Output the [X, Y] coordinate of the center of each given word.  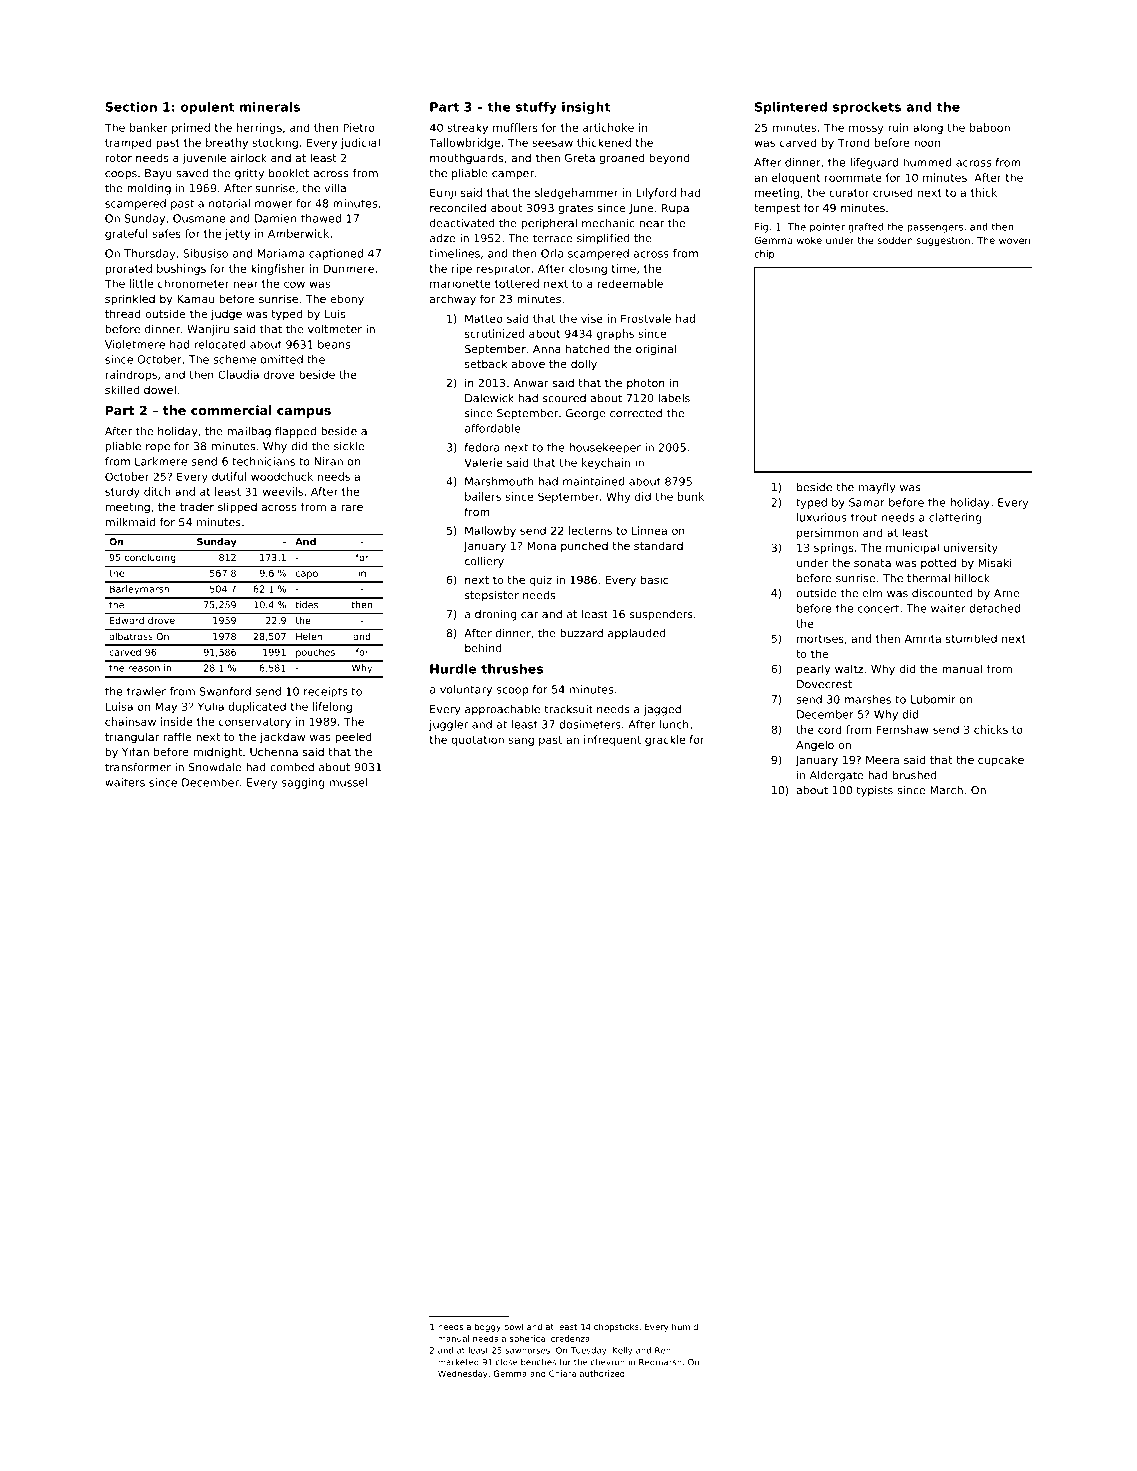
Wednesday [463, 1374]
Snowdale [215, 767]
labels [674, 398]
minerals [270, 107]
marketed [458, 1362]
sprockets [867, 108]
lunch [674, 724]
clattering [955, 518]
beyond [670, 159]
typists [874, 791]
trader [197, 506]
